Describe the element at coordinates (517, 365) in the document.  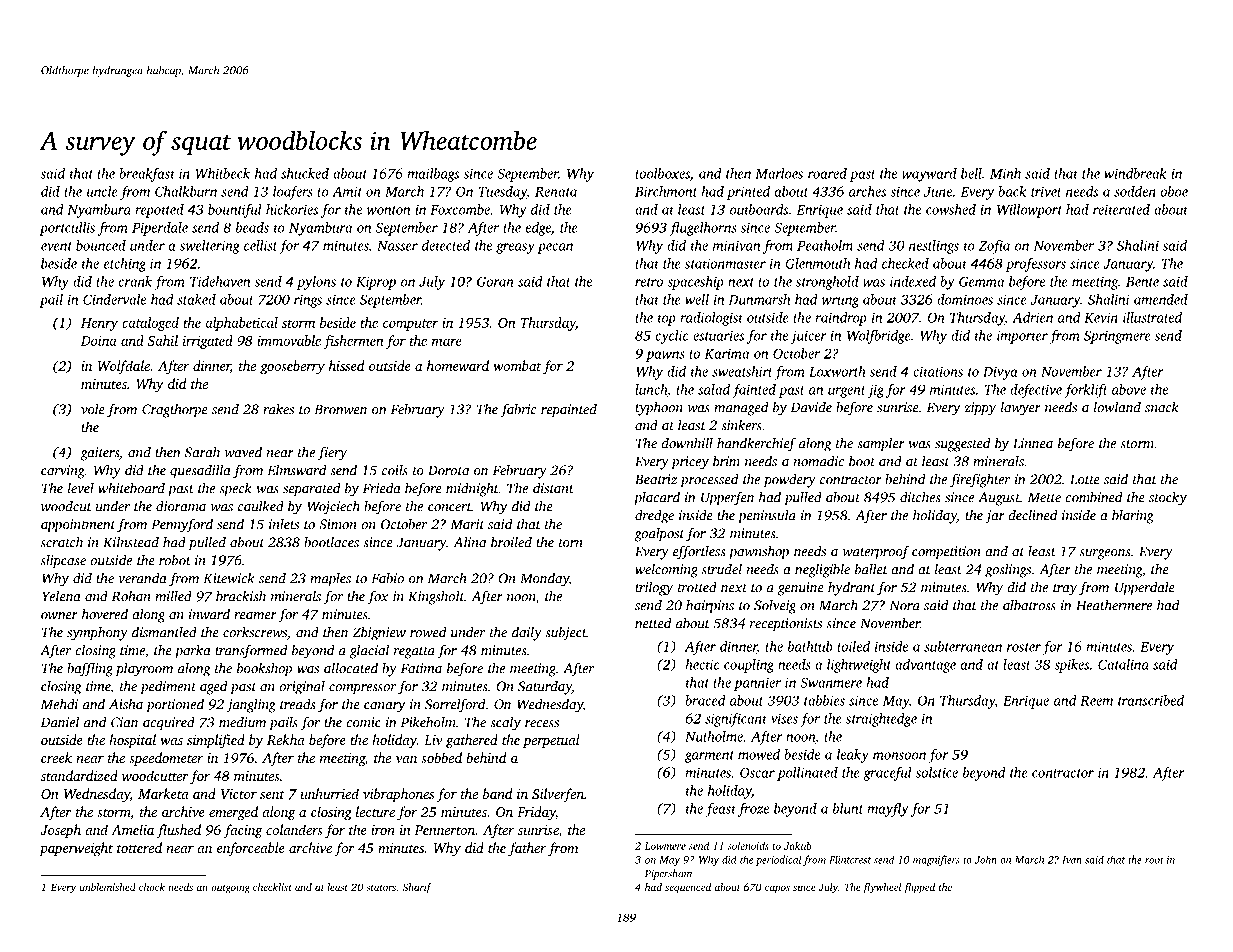
I see `wombat` at that location.
